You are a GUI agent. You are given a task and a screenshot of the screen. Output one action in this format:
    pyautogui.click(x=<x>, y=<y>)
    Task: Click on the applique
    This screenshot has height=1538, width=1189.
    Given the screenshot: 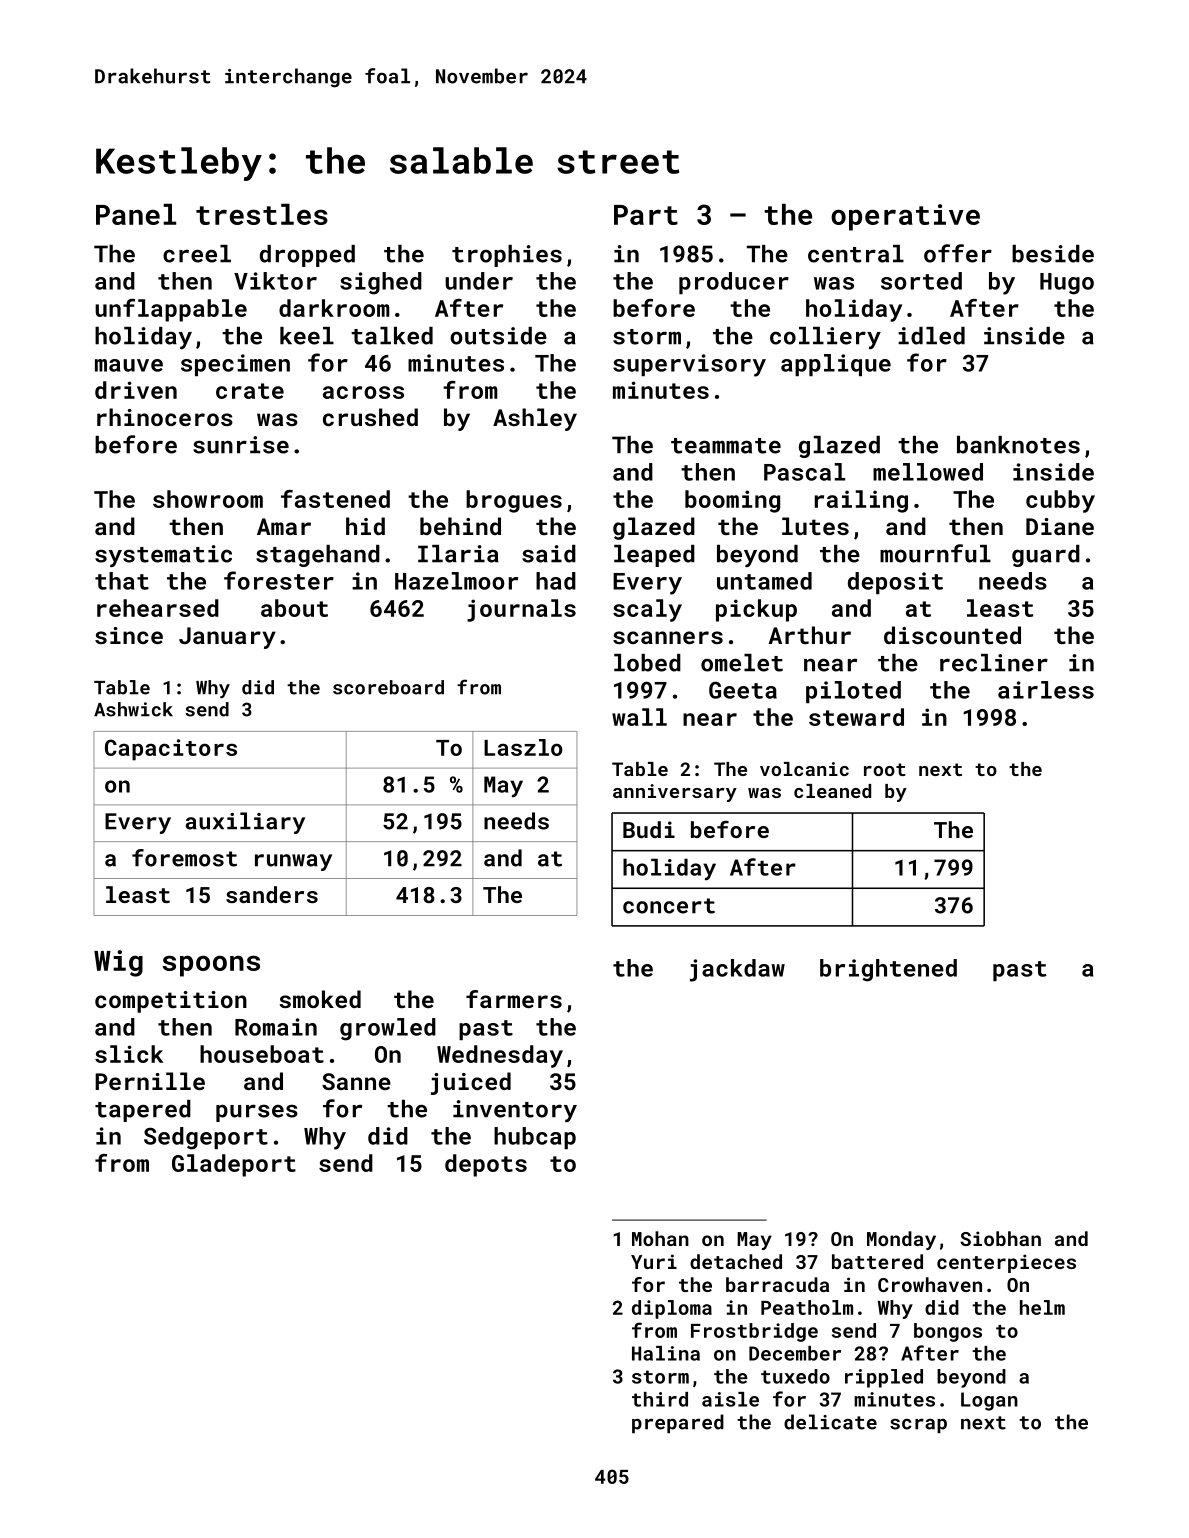 What is the action you would take?
    pyautogui.click(x=836, y=365)
